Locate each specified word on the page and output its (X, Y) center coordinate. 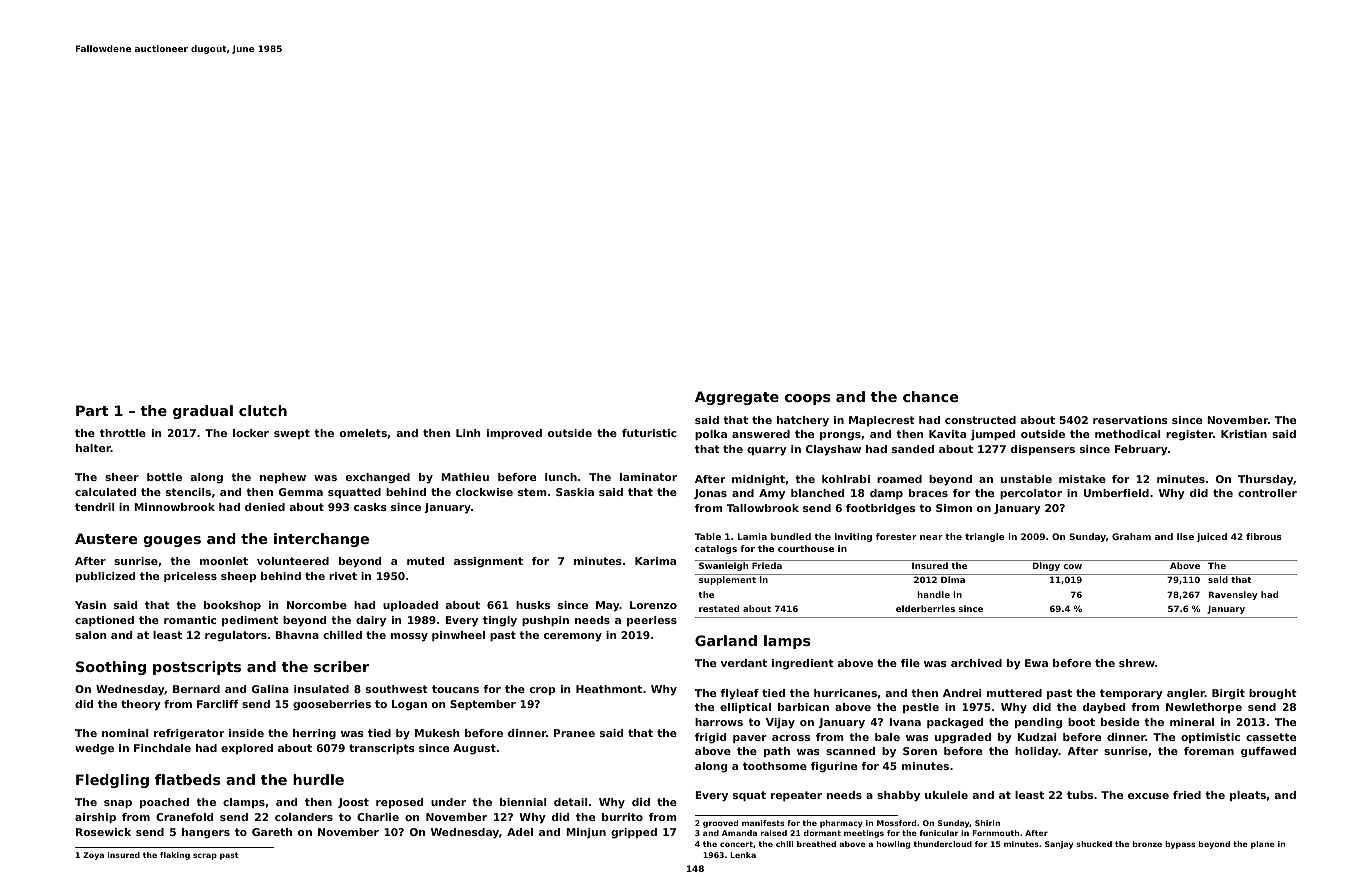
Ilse (1185, 536)
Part (92, 410)
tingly (500, 621)
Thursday (1265, 480)
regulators (236, 636)
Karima (655, 561)
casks (370, 507)
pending (1038, 723)
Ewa (1036, 663)
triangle (985, 537)
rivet (343, 576)
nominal (125, 733)
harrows (719, 722)
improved (514, 434)
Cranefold (184, 817)
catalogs (716, 549)
